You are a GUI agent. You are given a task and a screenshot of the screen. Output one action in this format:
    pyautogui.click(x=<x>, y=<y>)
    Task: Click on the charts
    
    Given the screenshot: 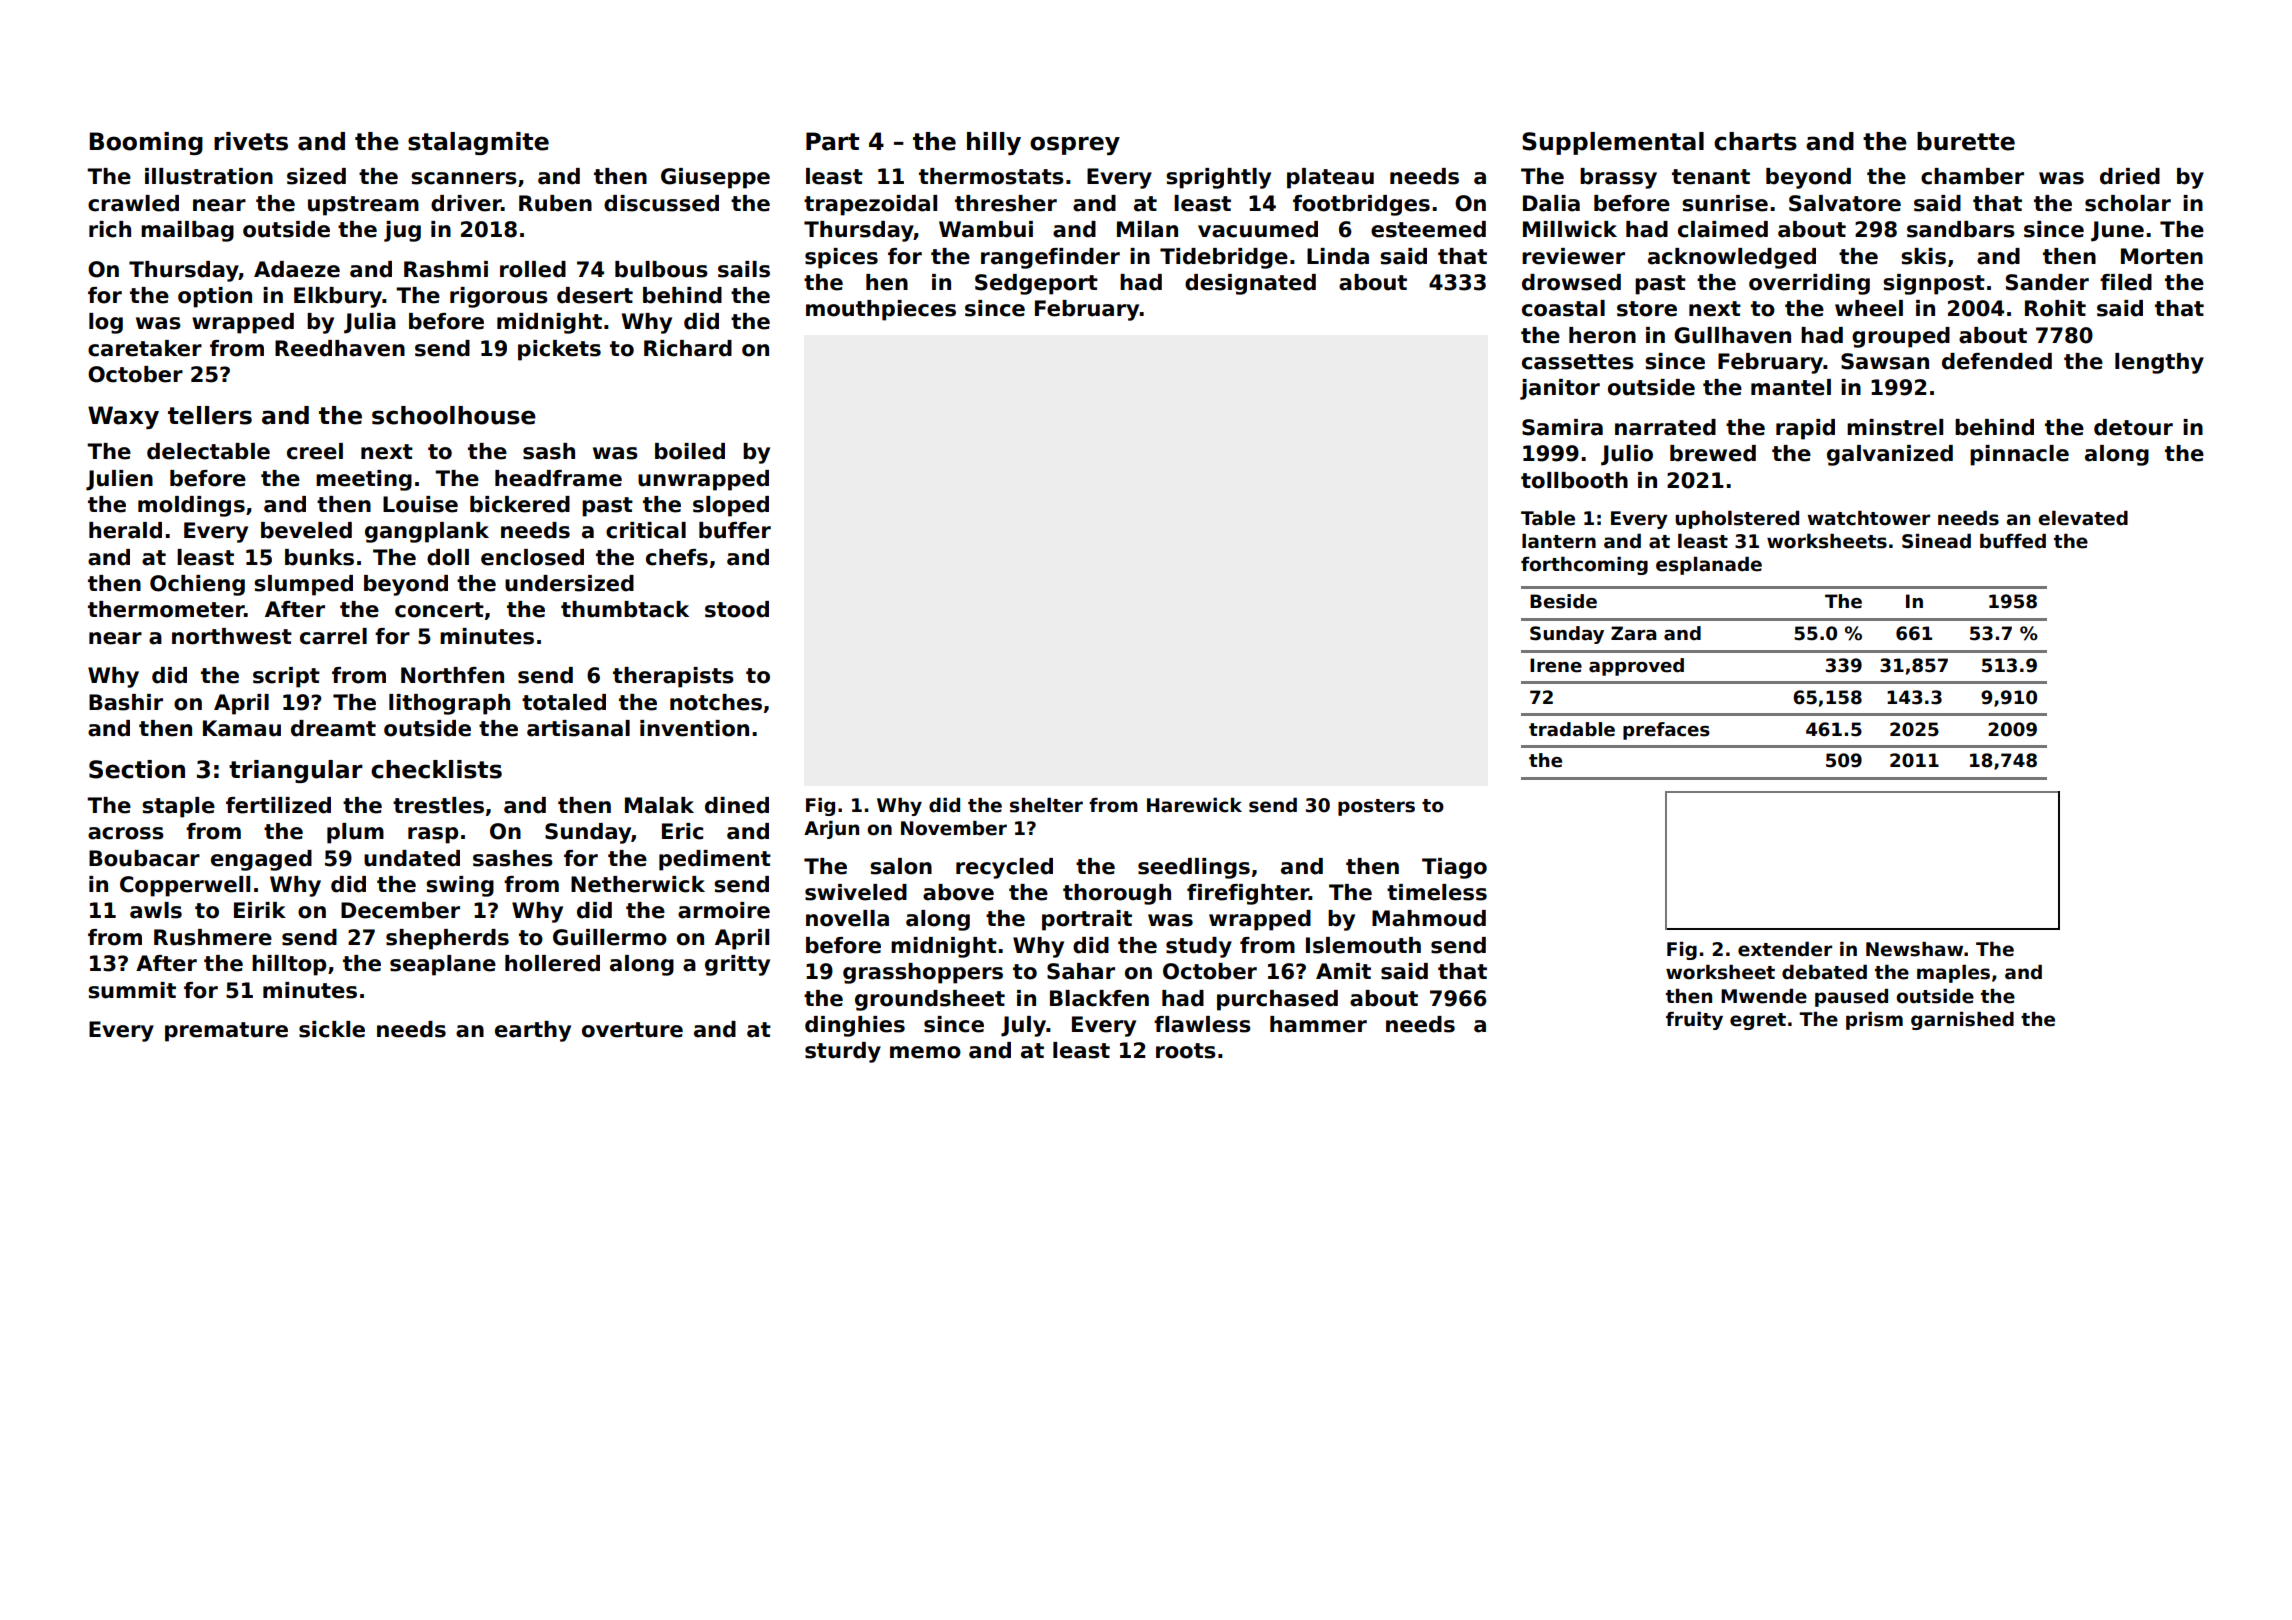 What is the action you would take?
    pyautogui.click(x=1755, y=141)
